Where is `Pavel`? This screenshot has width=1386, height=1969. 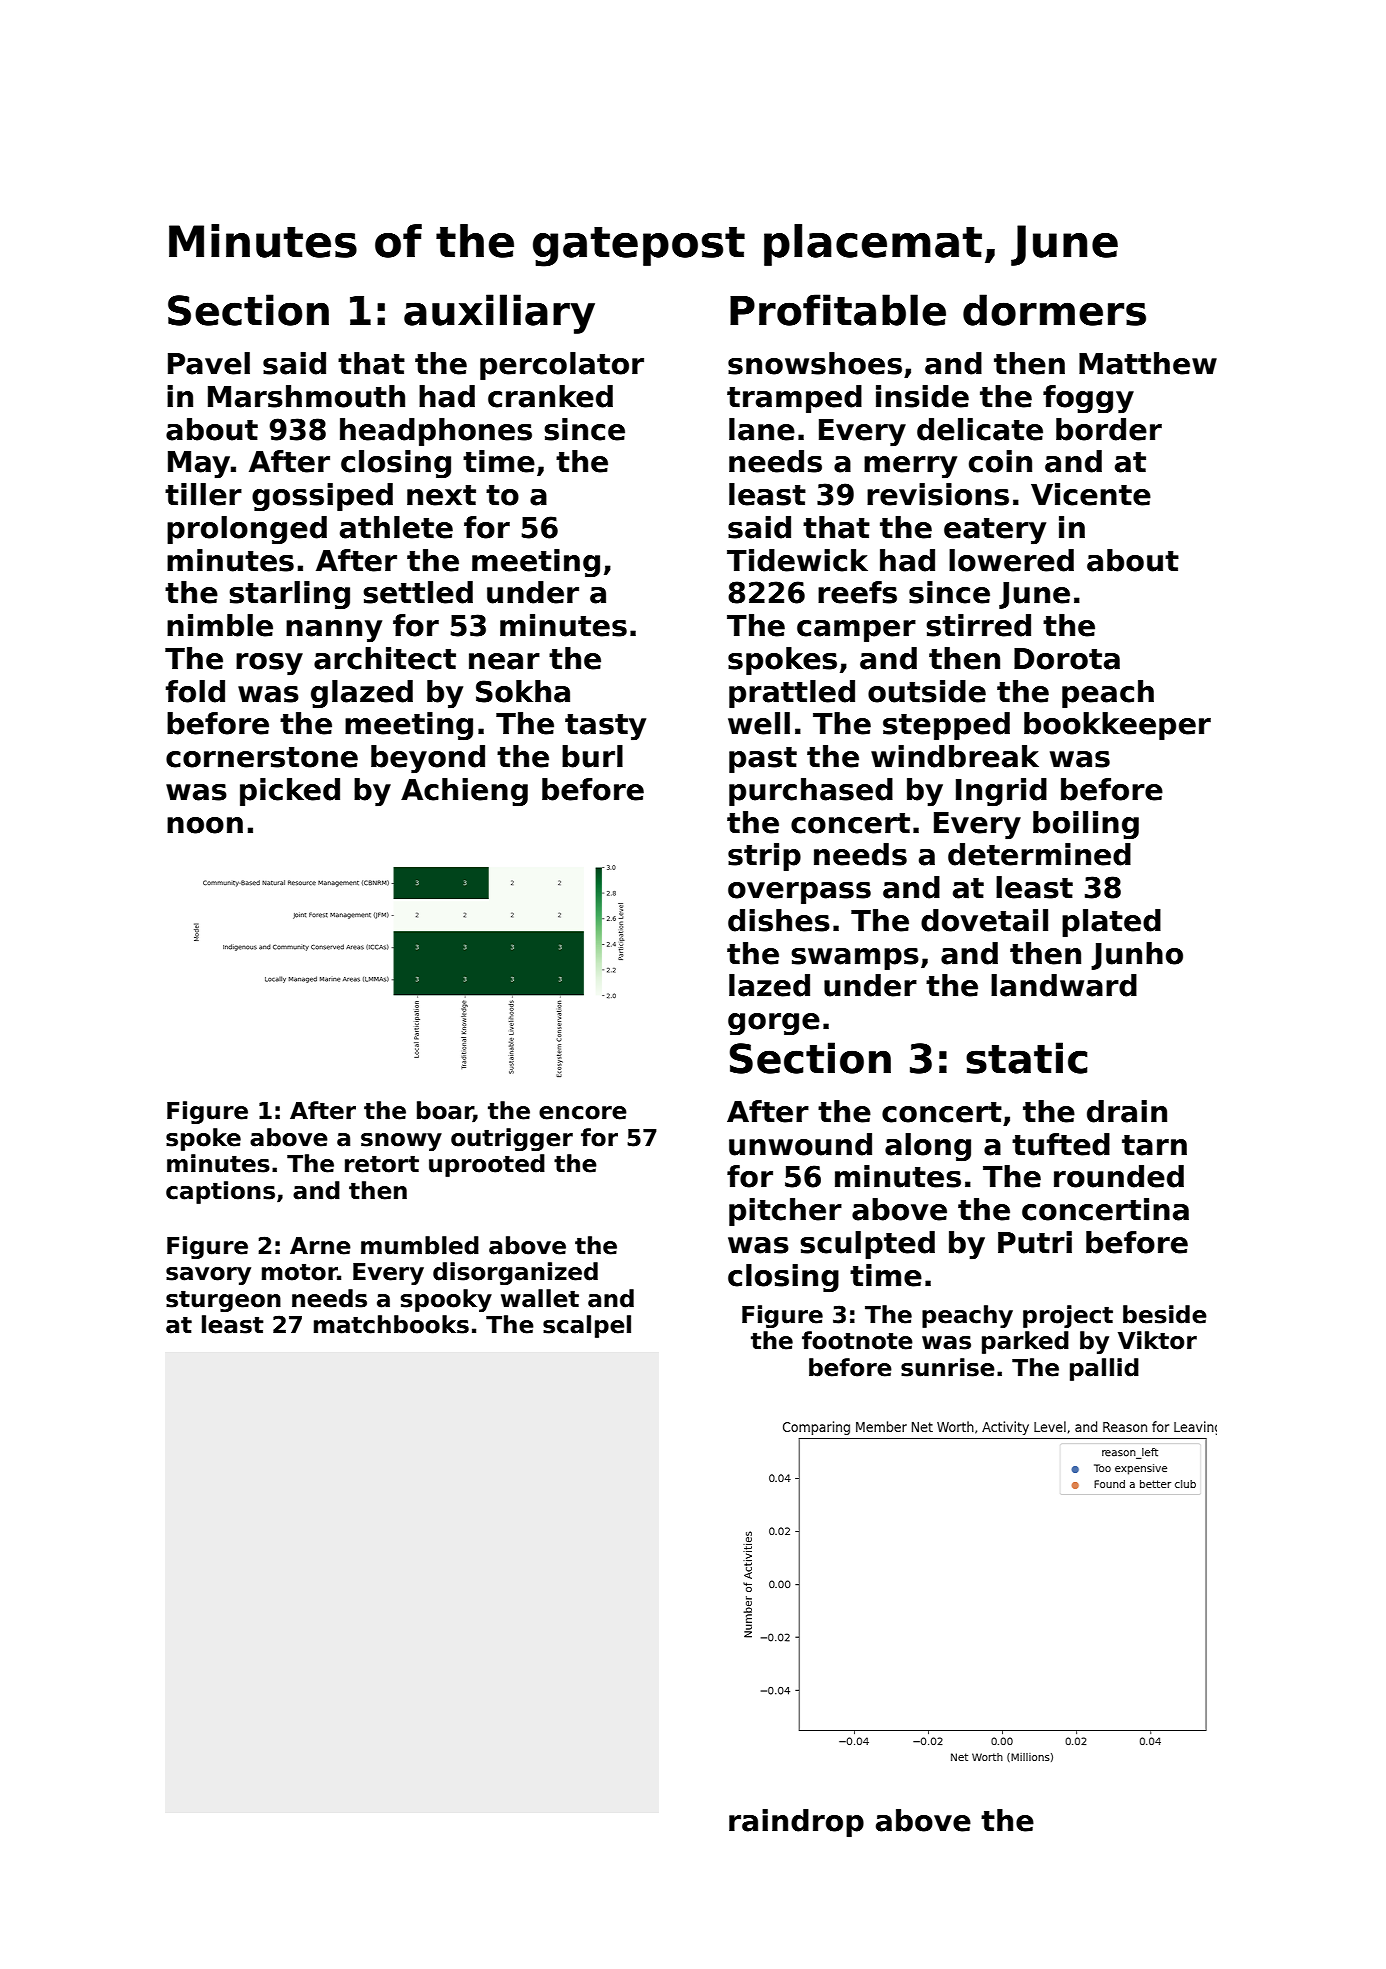
Pavel is located at coordinates (209, 363).
